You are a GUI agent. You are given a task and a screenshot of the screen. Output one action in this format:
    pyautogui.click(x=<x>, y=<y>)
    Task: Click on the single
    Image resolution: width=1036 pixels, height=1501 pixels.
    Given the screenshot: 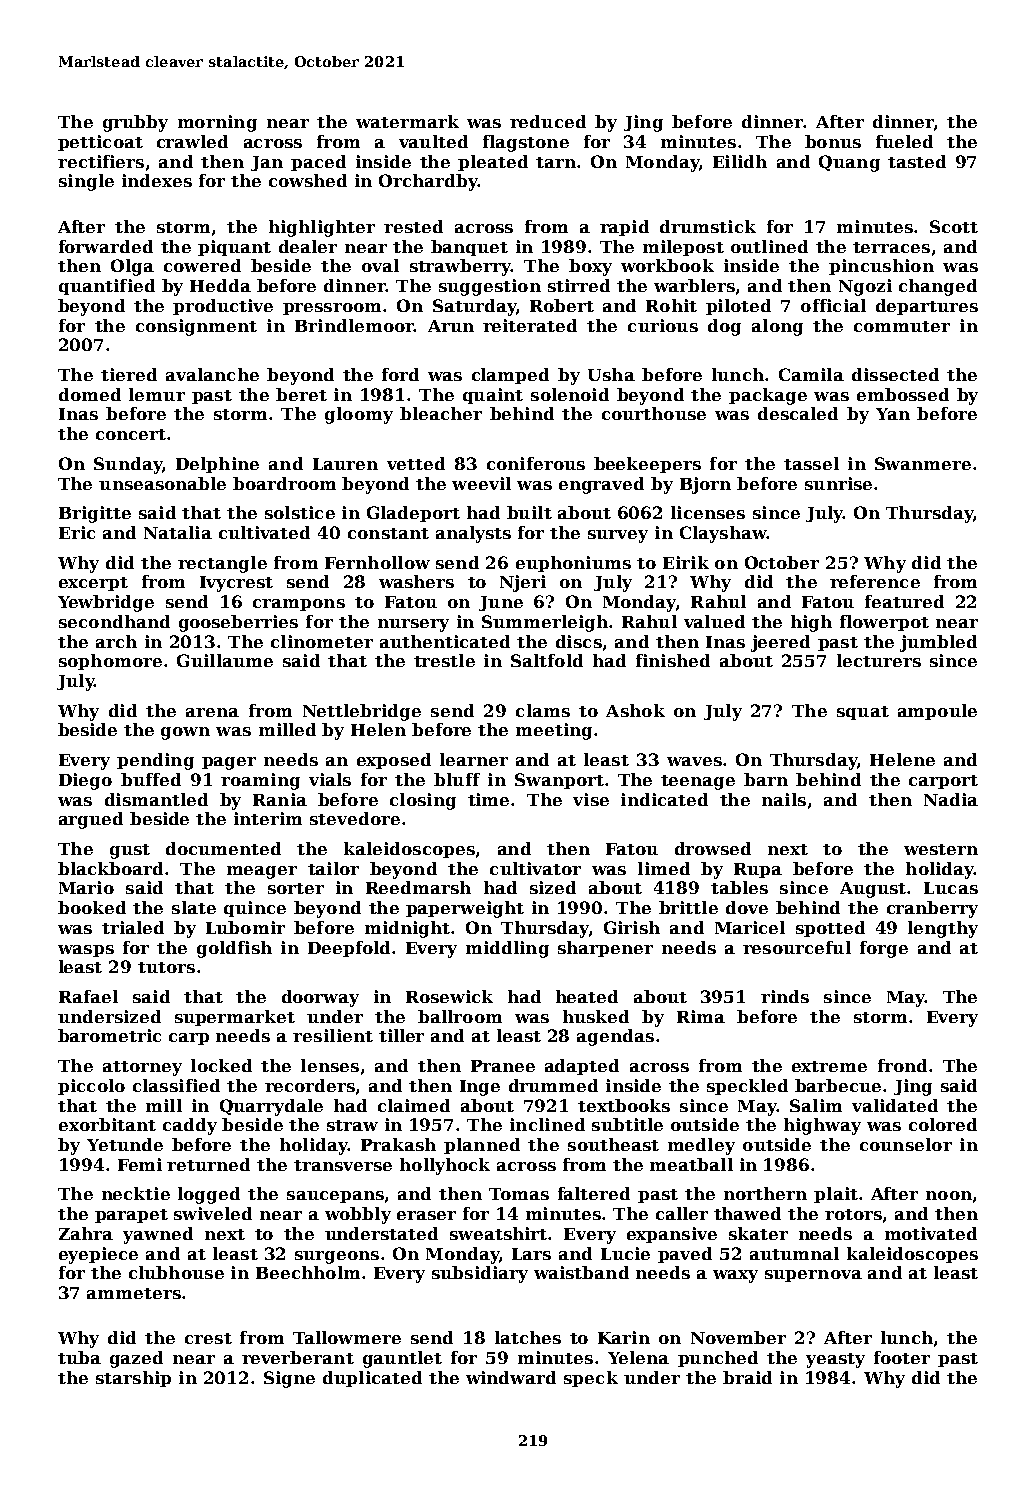 What is the action you would take?
    pyautogui.click(x=86, y=182)
